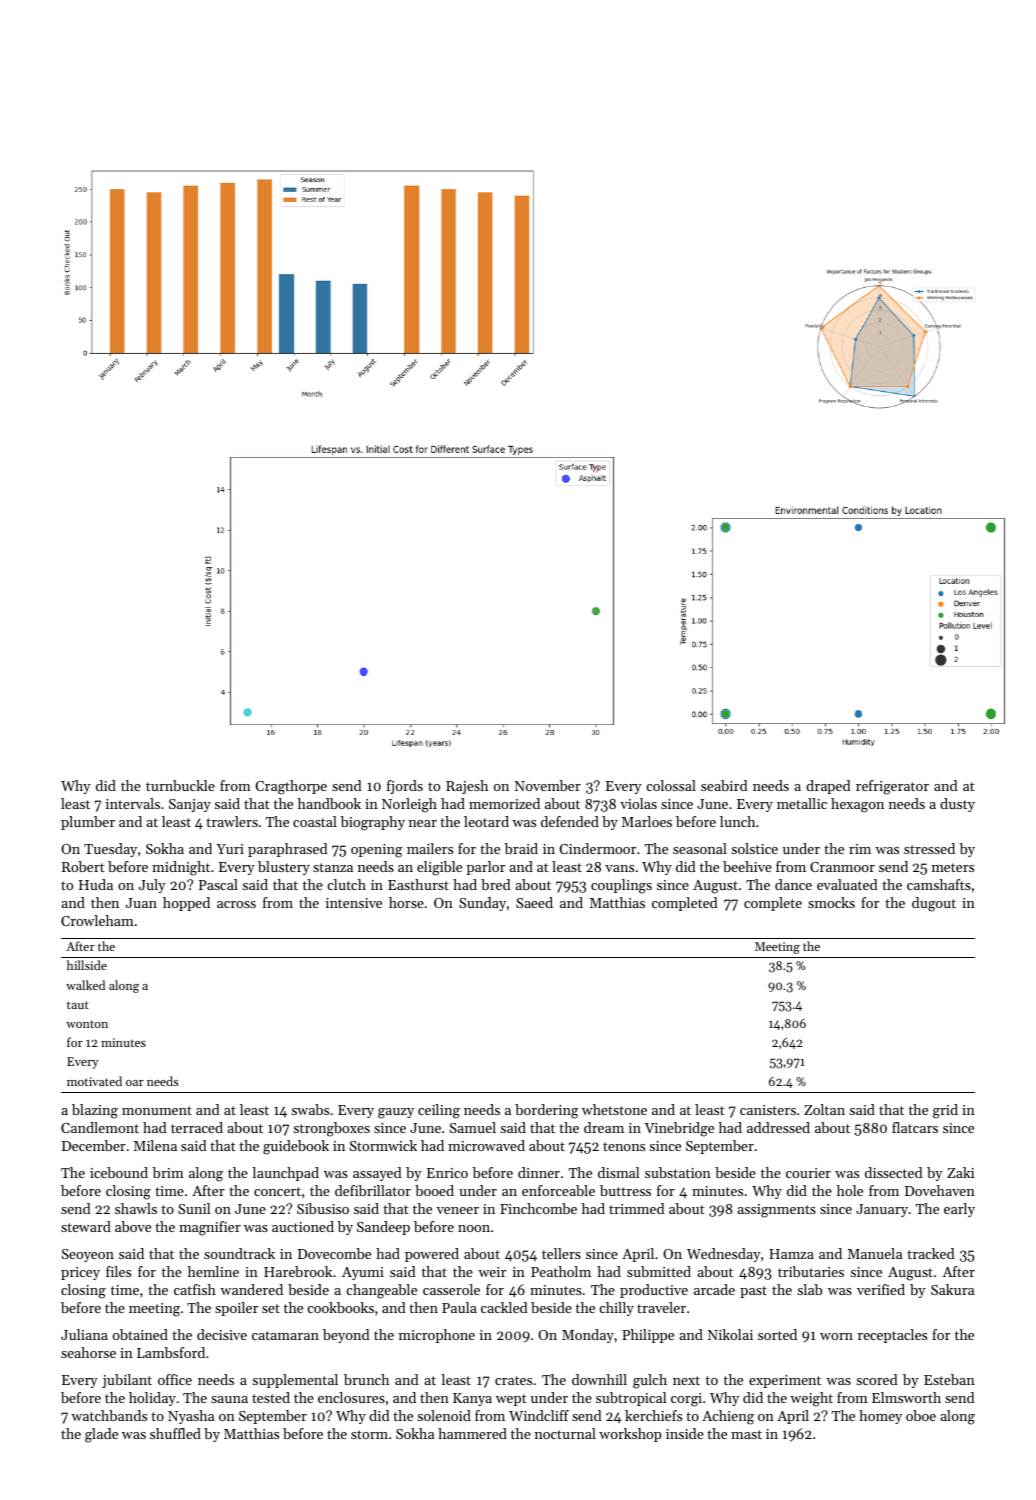  I want to click on ceiling, so click(439, 1111).
